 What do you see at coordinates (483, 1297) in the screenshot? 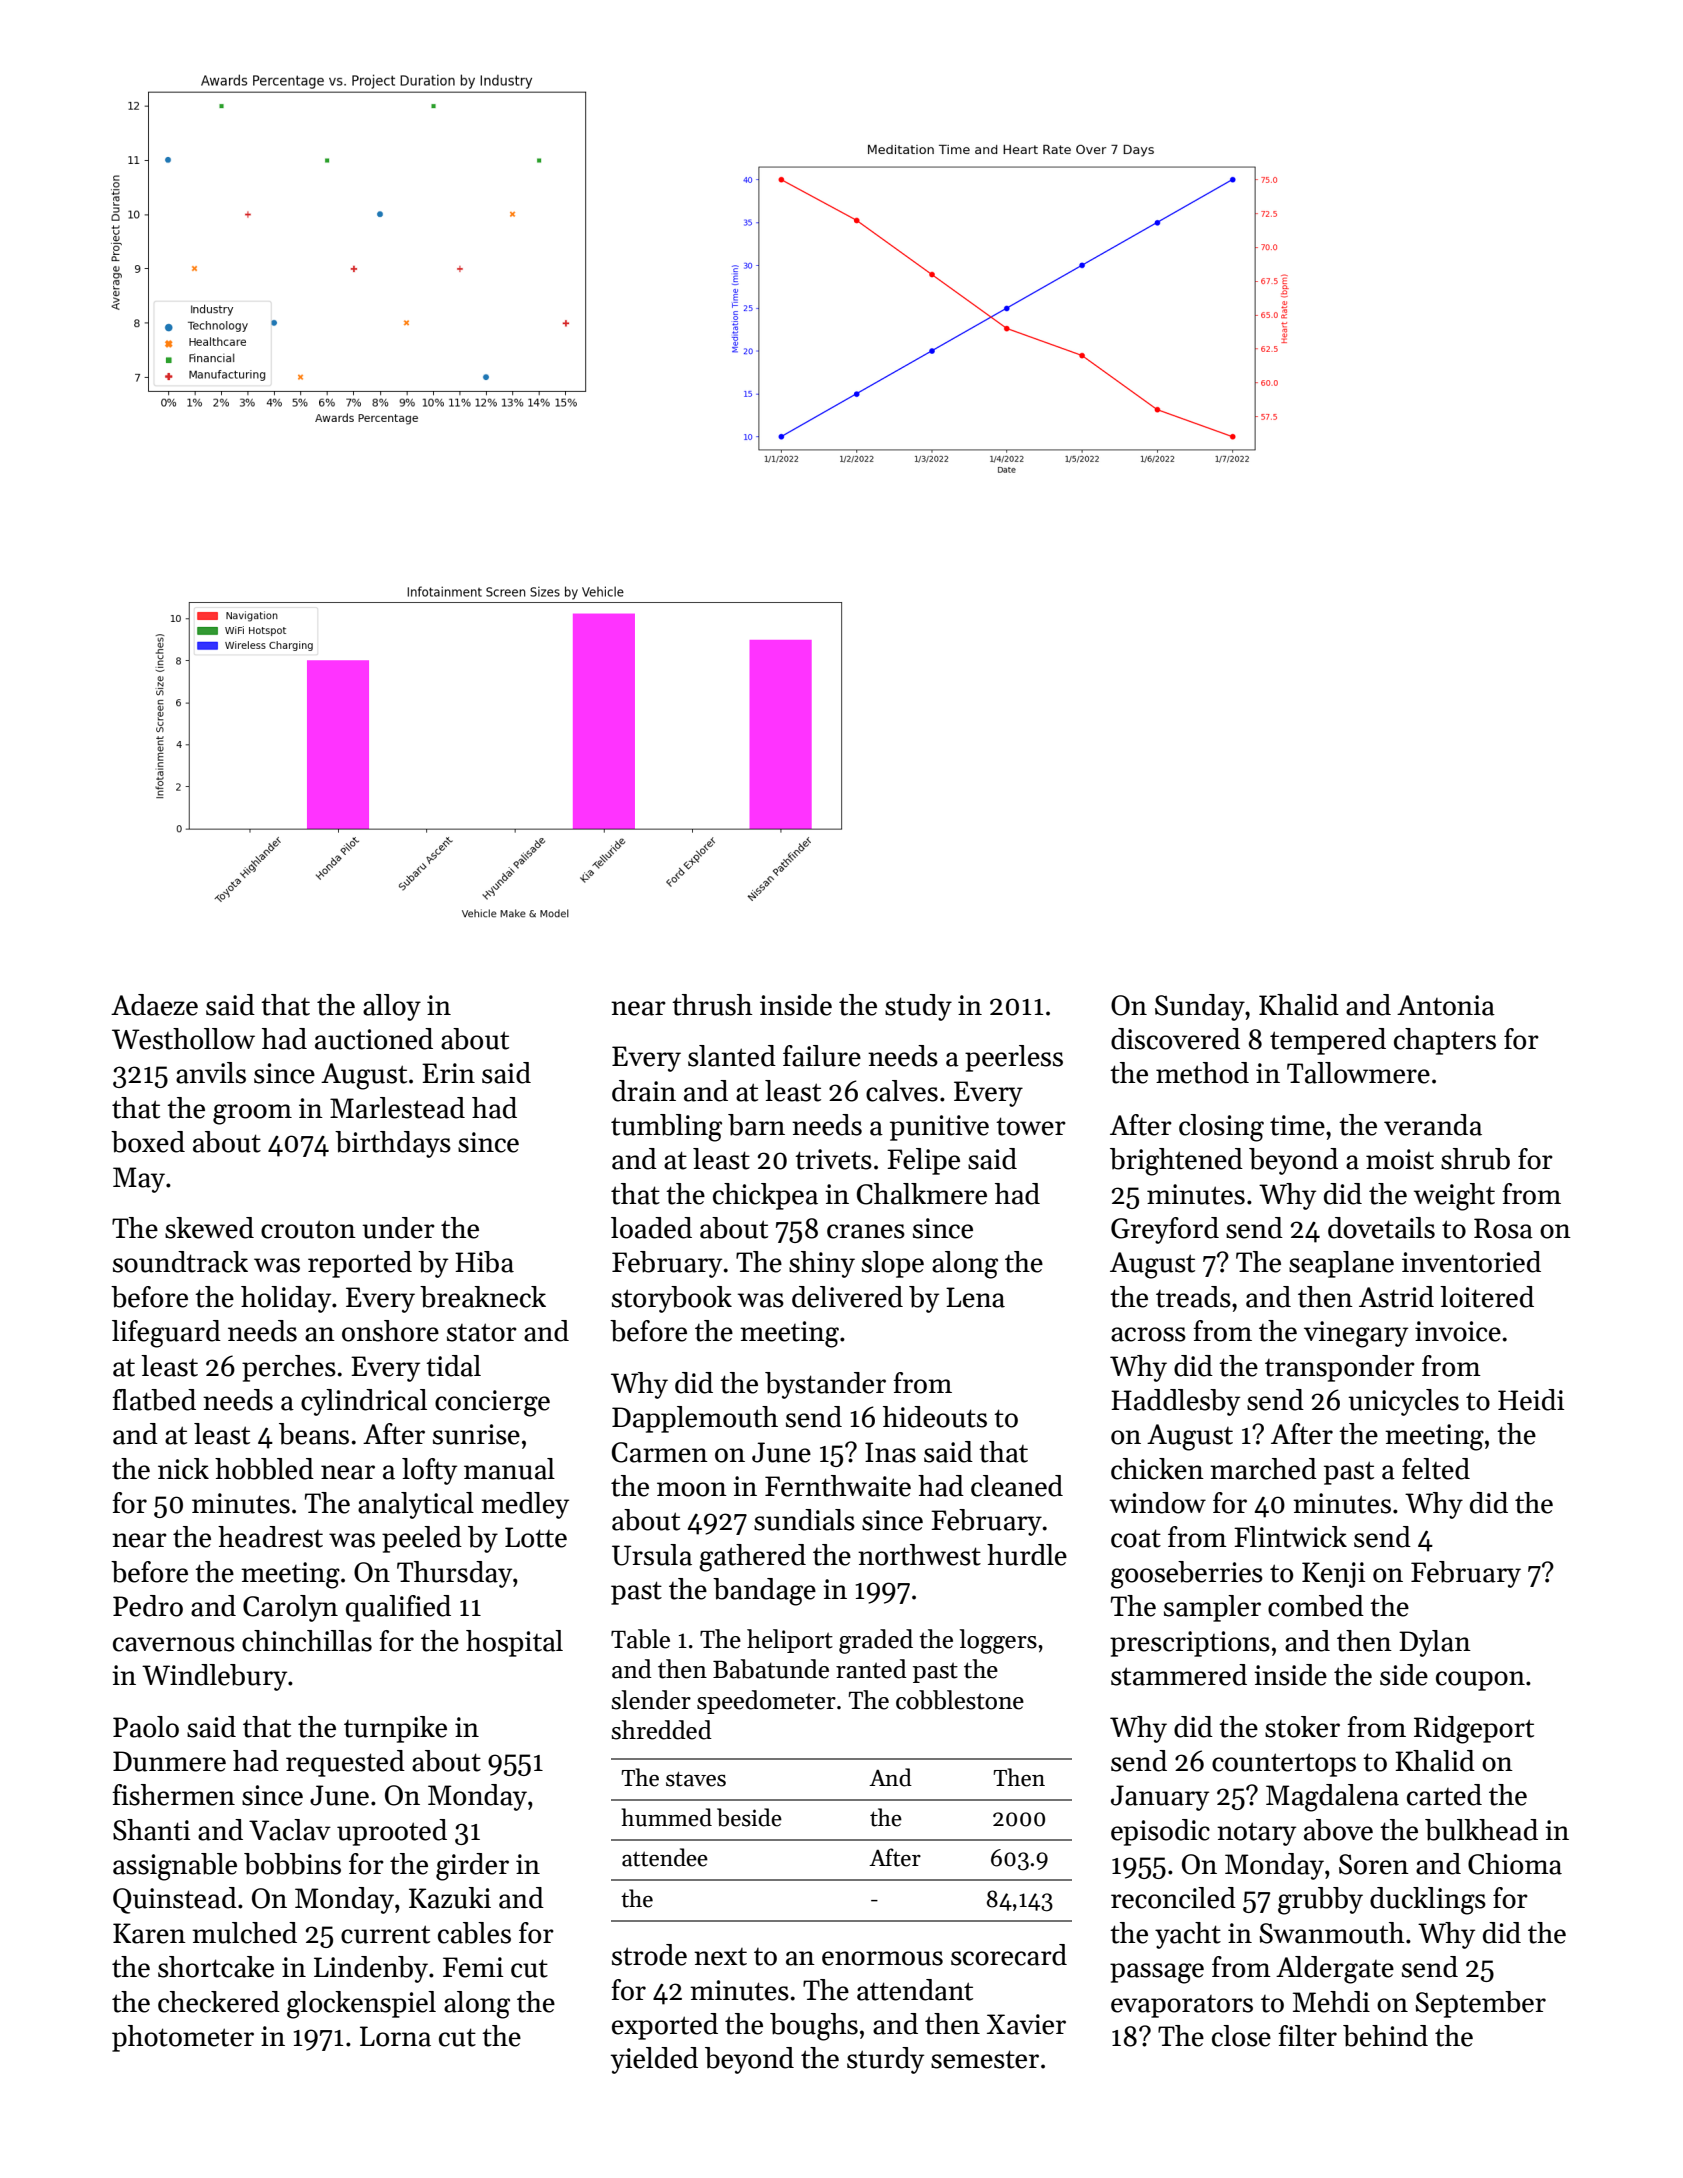
I see `breakneck` at bounding box center [483, 1297].
